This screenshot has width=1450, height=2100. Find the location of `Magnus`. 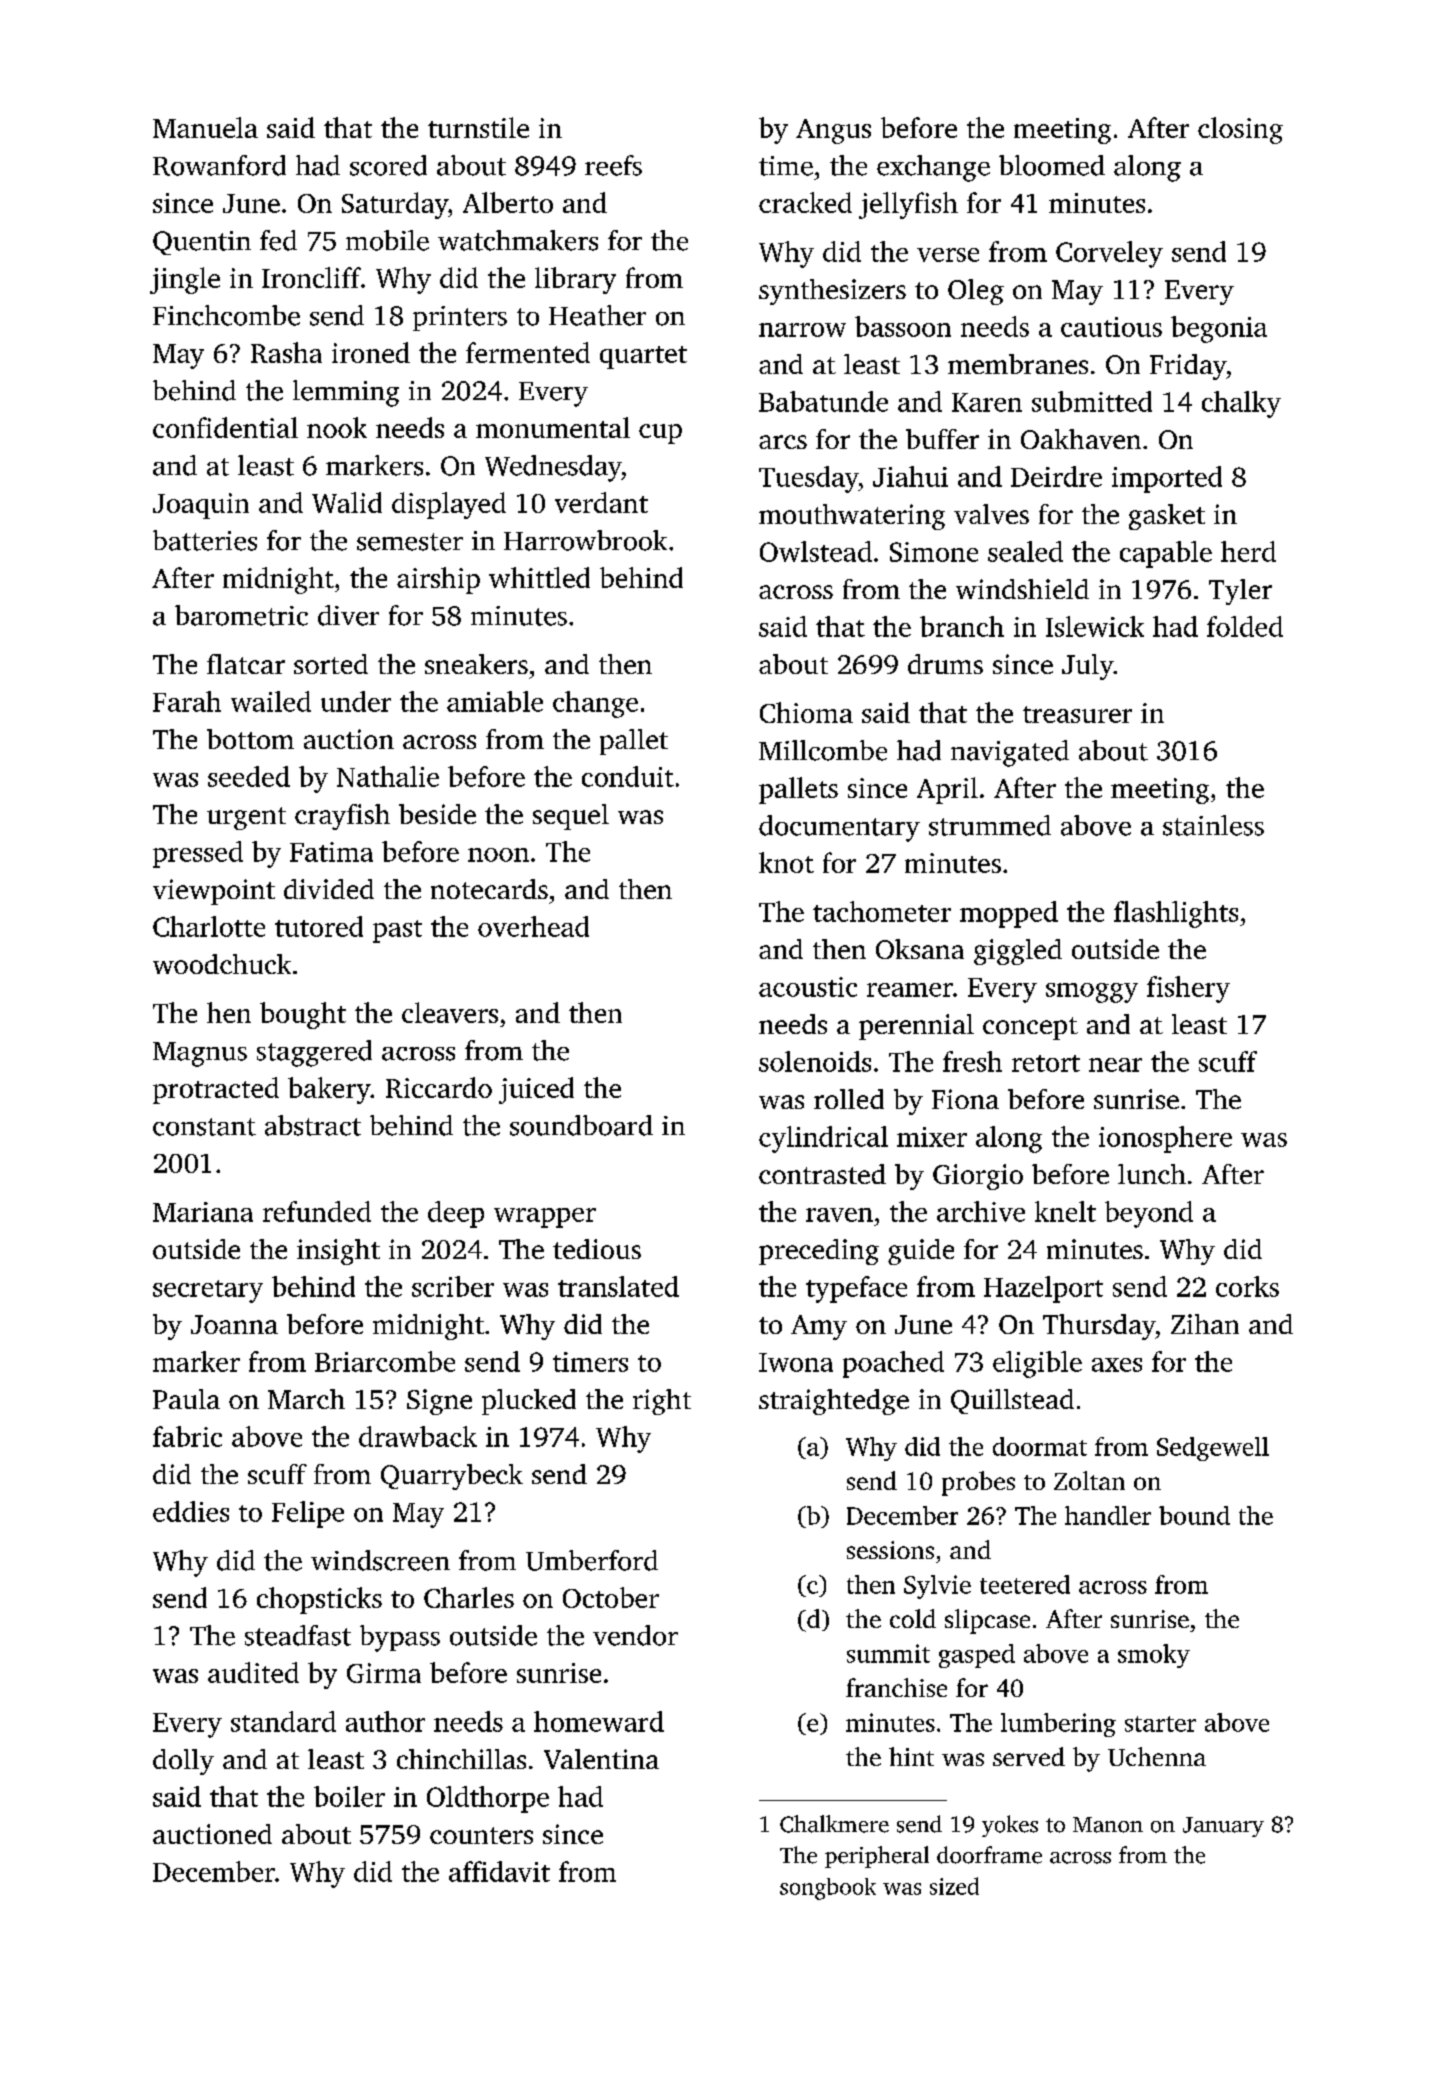

Magnus is located at coordinates (200, 1054).
